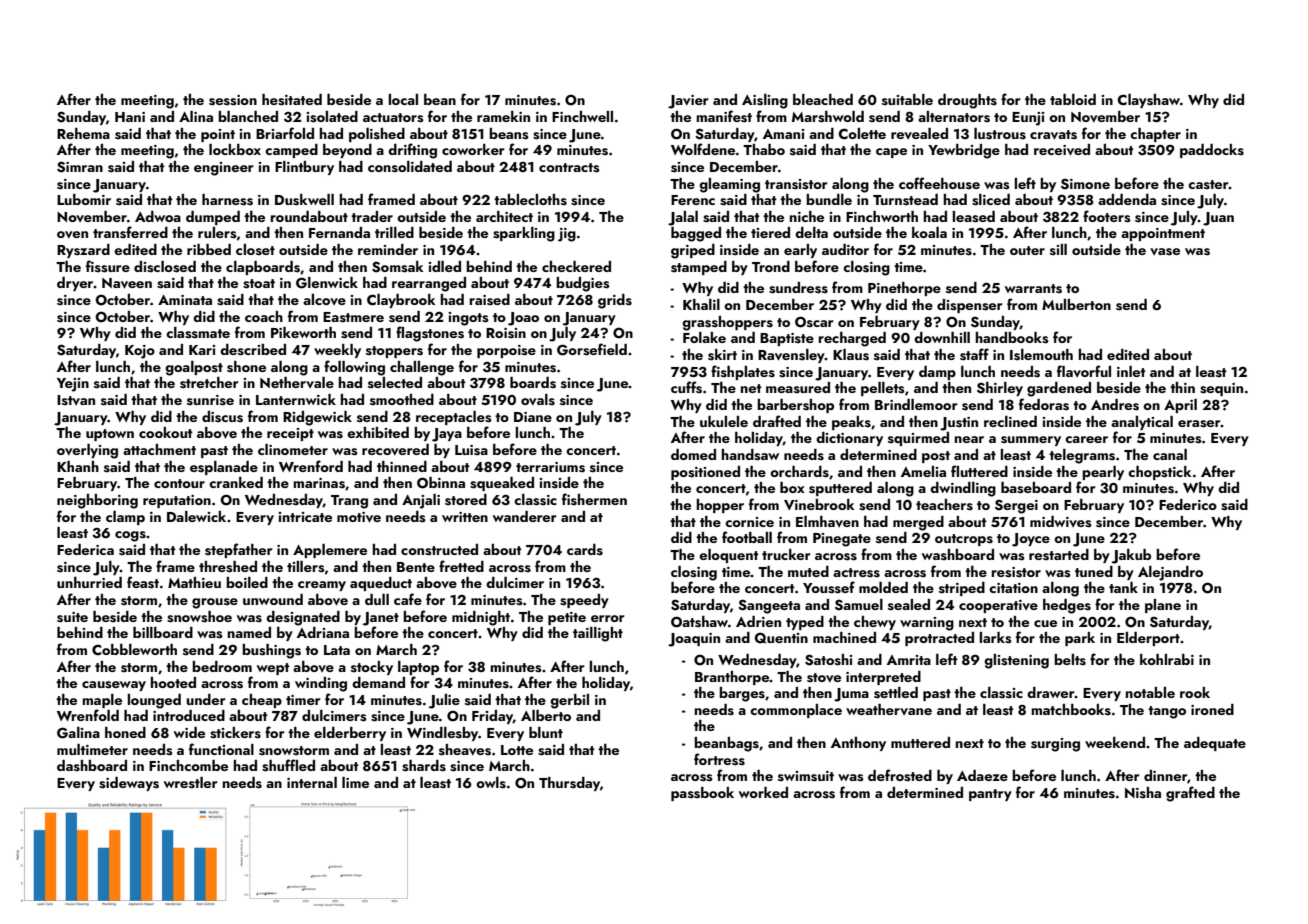 The height and width of the image is (924, 1308). Describe the element at coordinates (1163, 606) in the image. I see `plane` at that location.
